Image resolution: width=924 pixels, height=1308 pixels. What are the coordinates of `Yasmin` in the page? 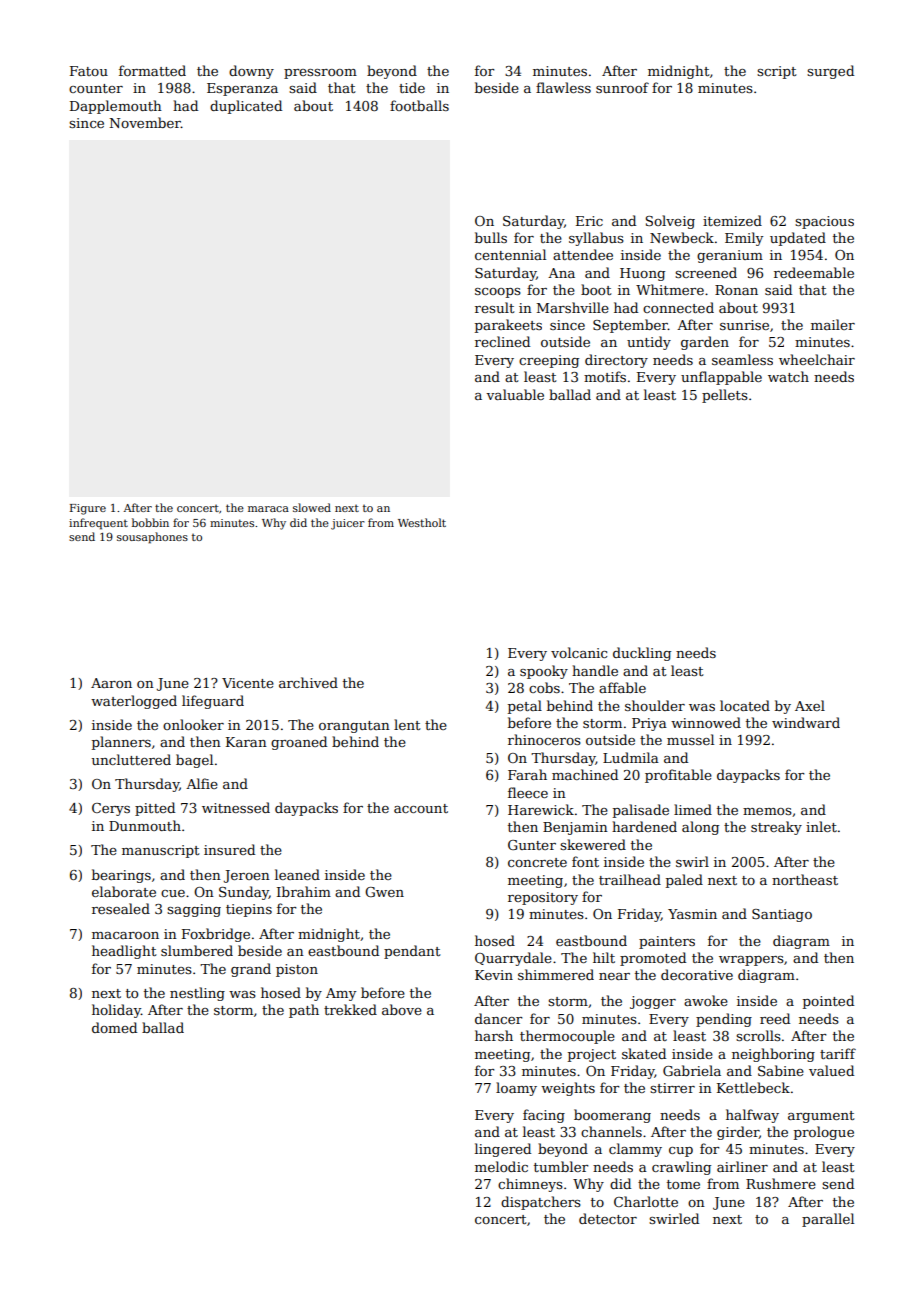 It's located at (692, 914).
